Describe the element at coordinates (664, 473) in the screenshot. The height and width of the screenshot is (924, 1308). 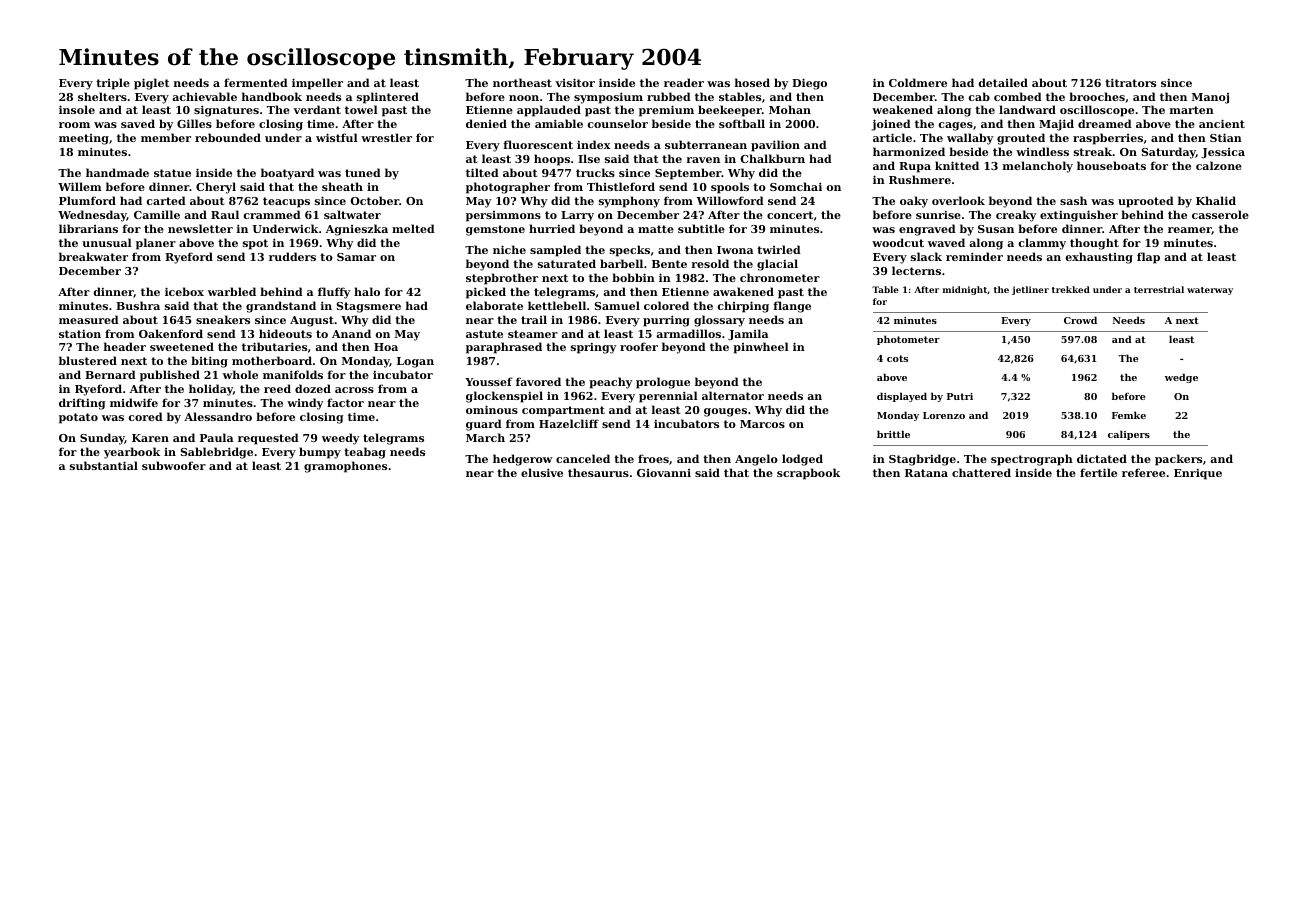
I see `Giovanni` at that location.
